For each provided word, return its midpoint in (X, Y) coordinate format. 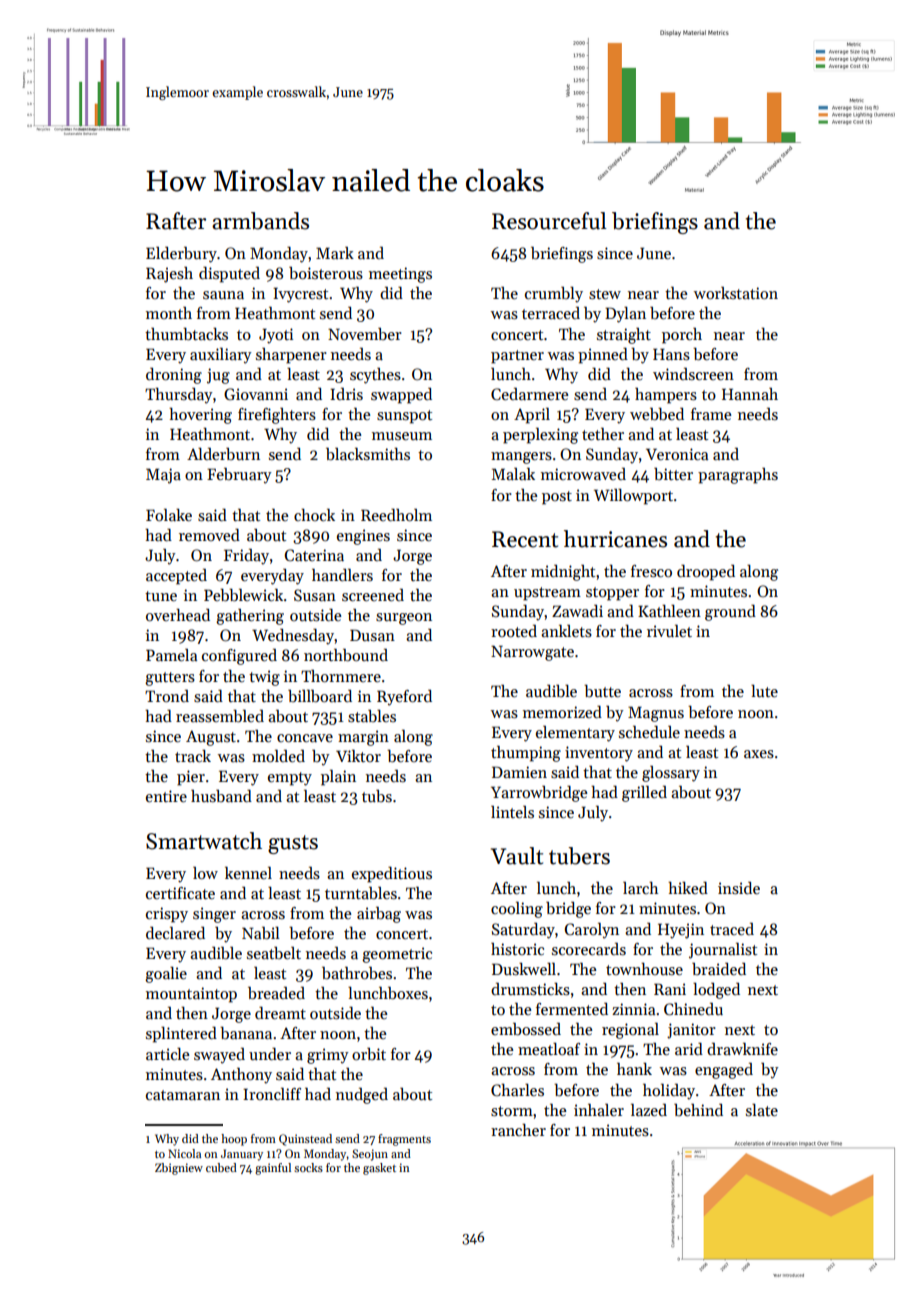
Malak (513, 473)
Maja (163, 476)
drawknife (742, 1048)
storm (512, 1111)
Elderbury (181, 254)
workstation (736, 292)
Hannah (750, 393)
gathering (250, 616)
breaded (276, 993)
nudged (362, 1095)
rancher (518, 1130)
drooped (706, 572)
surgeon (404, 619)
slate (762, 1109)
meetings (400, 275)
